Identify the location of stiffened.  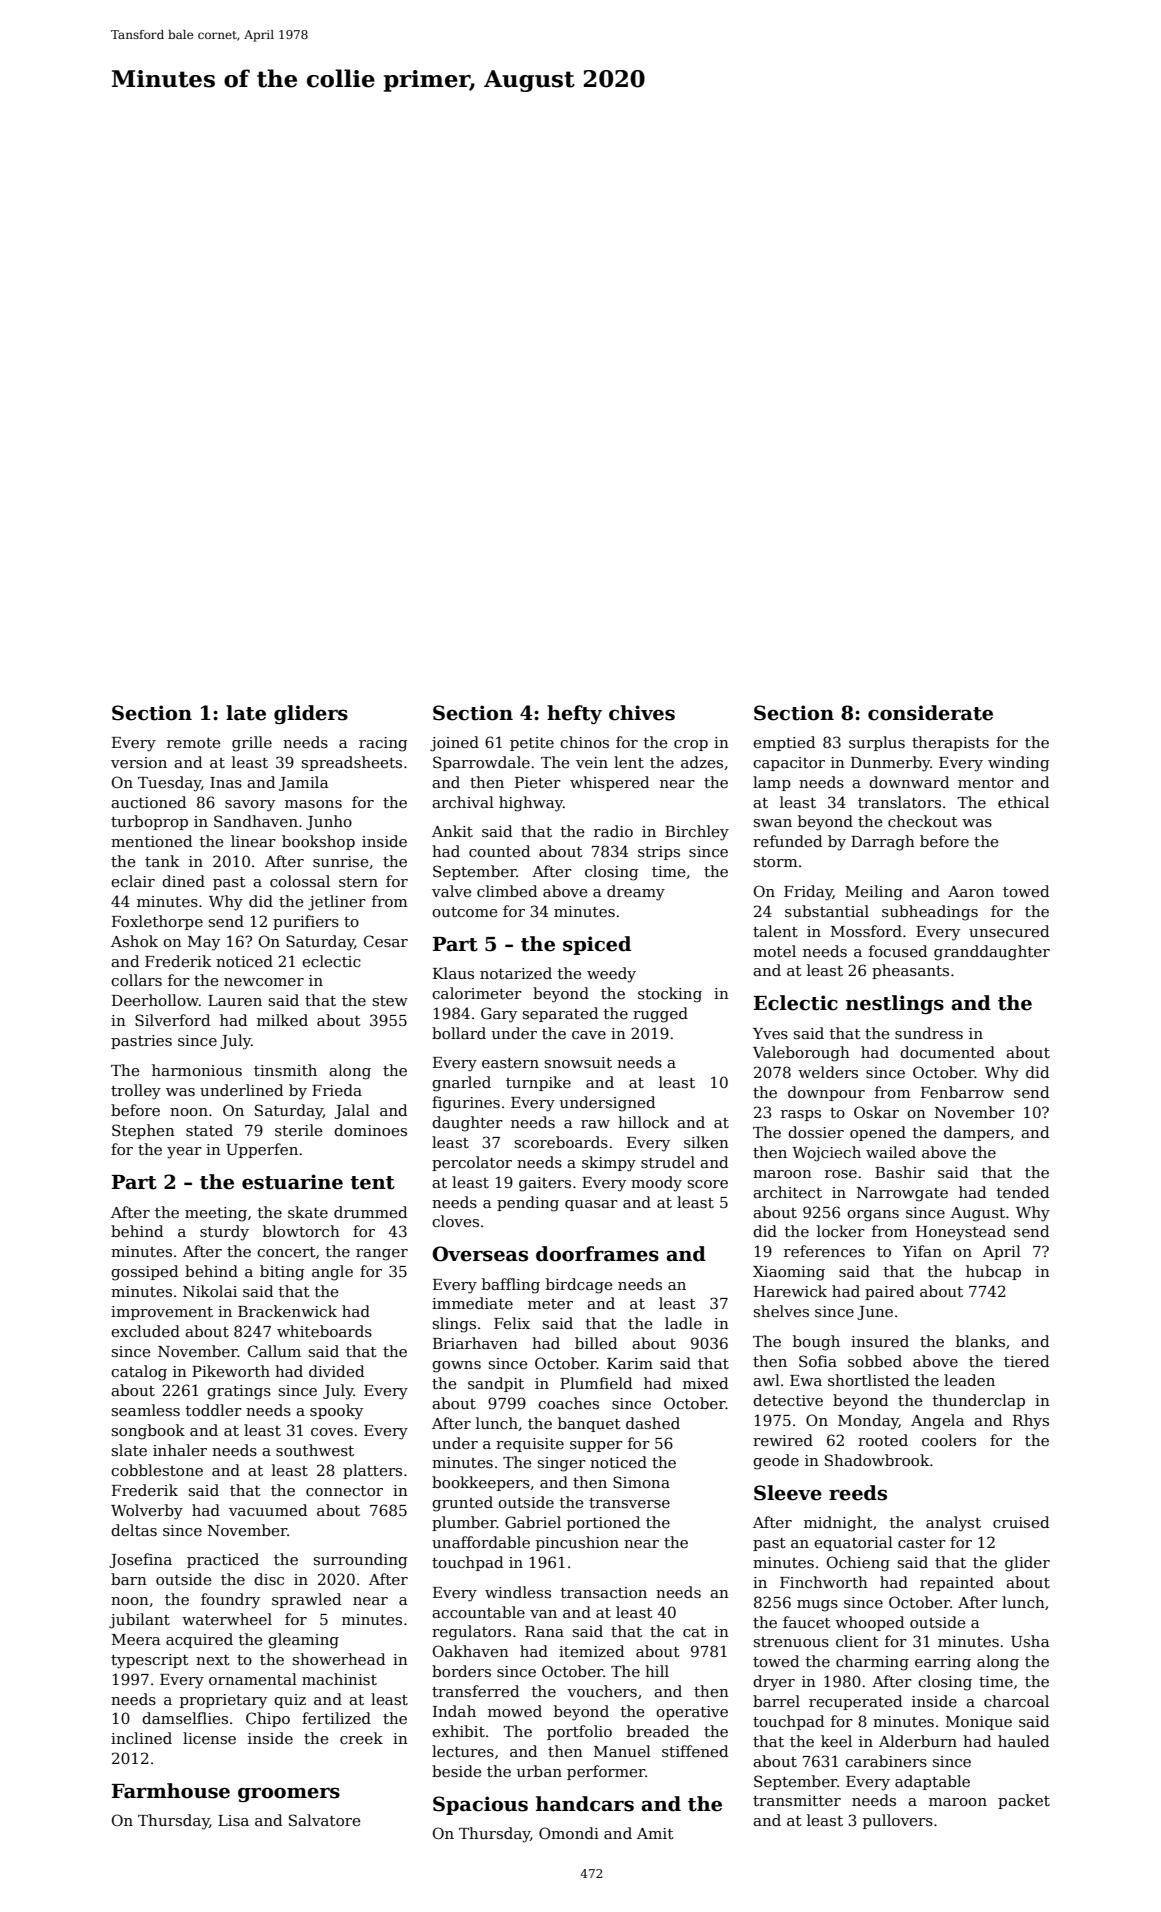
(695, 1751).
